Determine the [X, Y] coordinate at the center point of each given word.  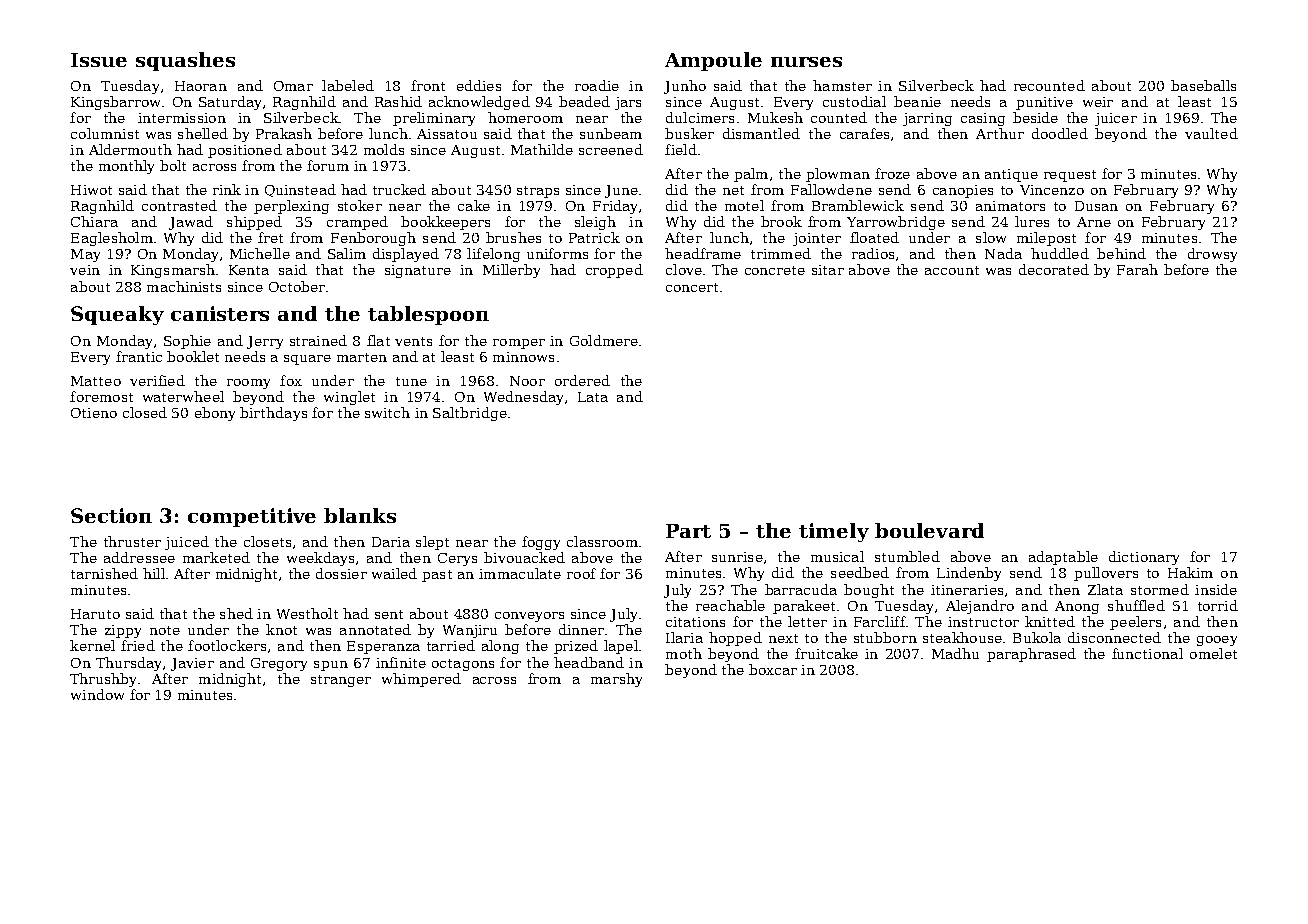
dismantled [761, 133]
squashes [185, 61]
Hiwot [91, 190]
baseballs [1203, 85]
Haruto [95, 614]
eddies [479, 85]
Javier [192, 664]
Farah [1137, 269]
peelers [1135, 623]
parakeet [804, 607]
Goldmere [604, 340]
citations [695, 622]
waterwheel [183, 396]
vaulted [1211, 133]
